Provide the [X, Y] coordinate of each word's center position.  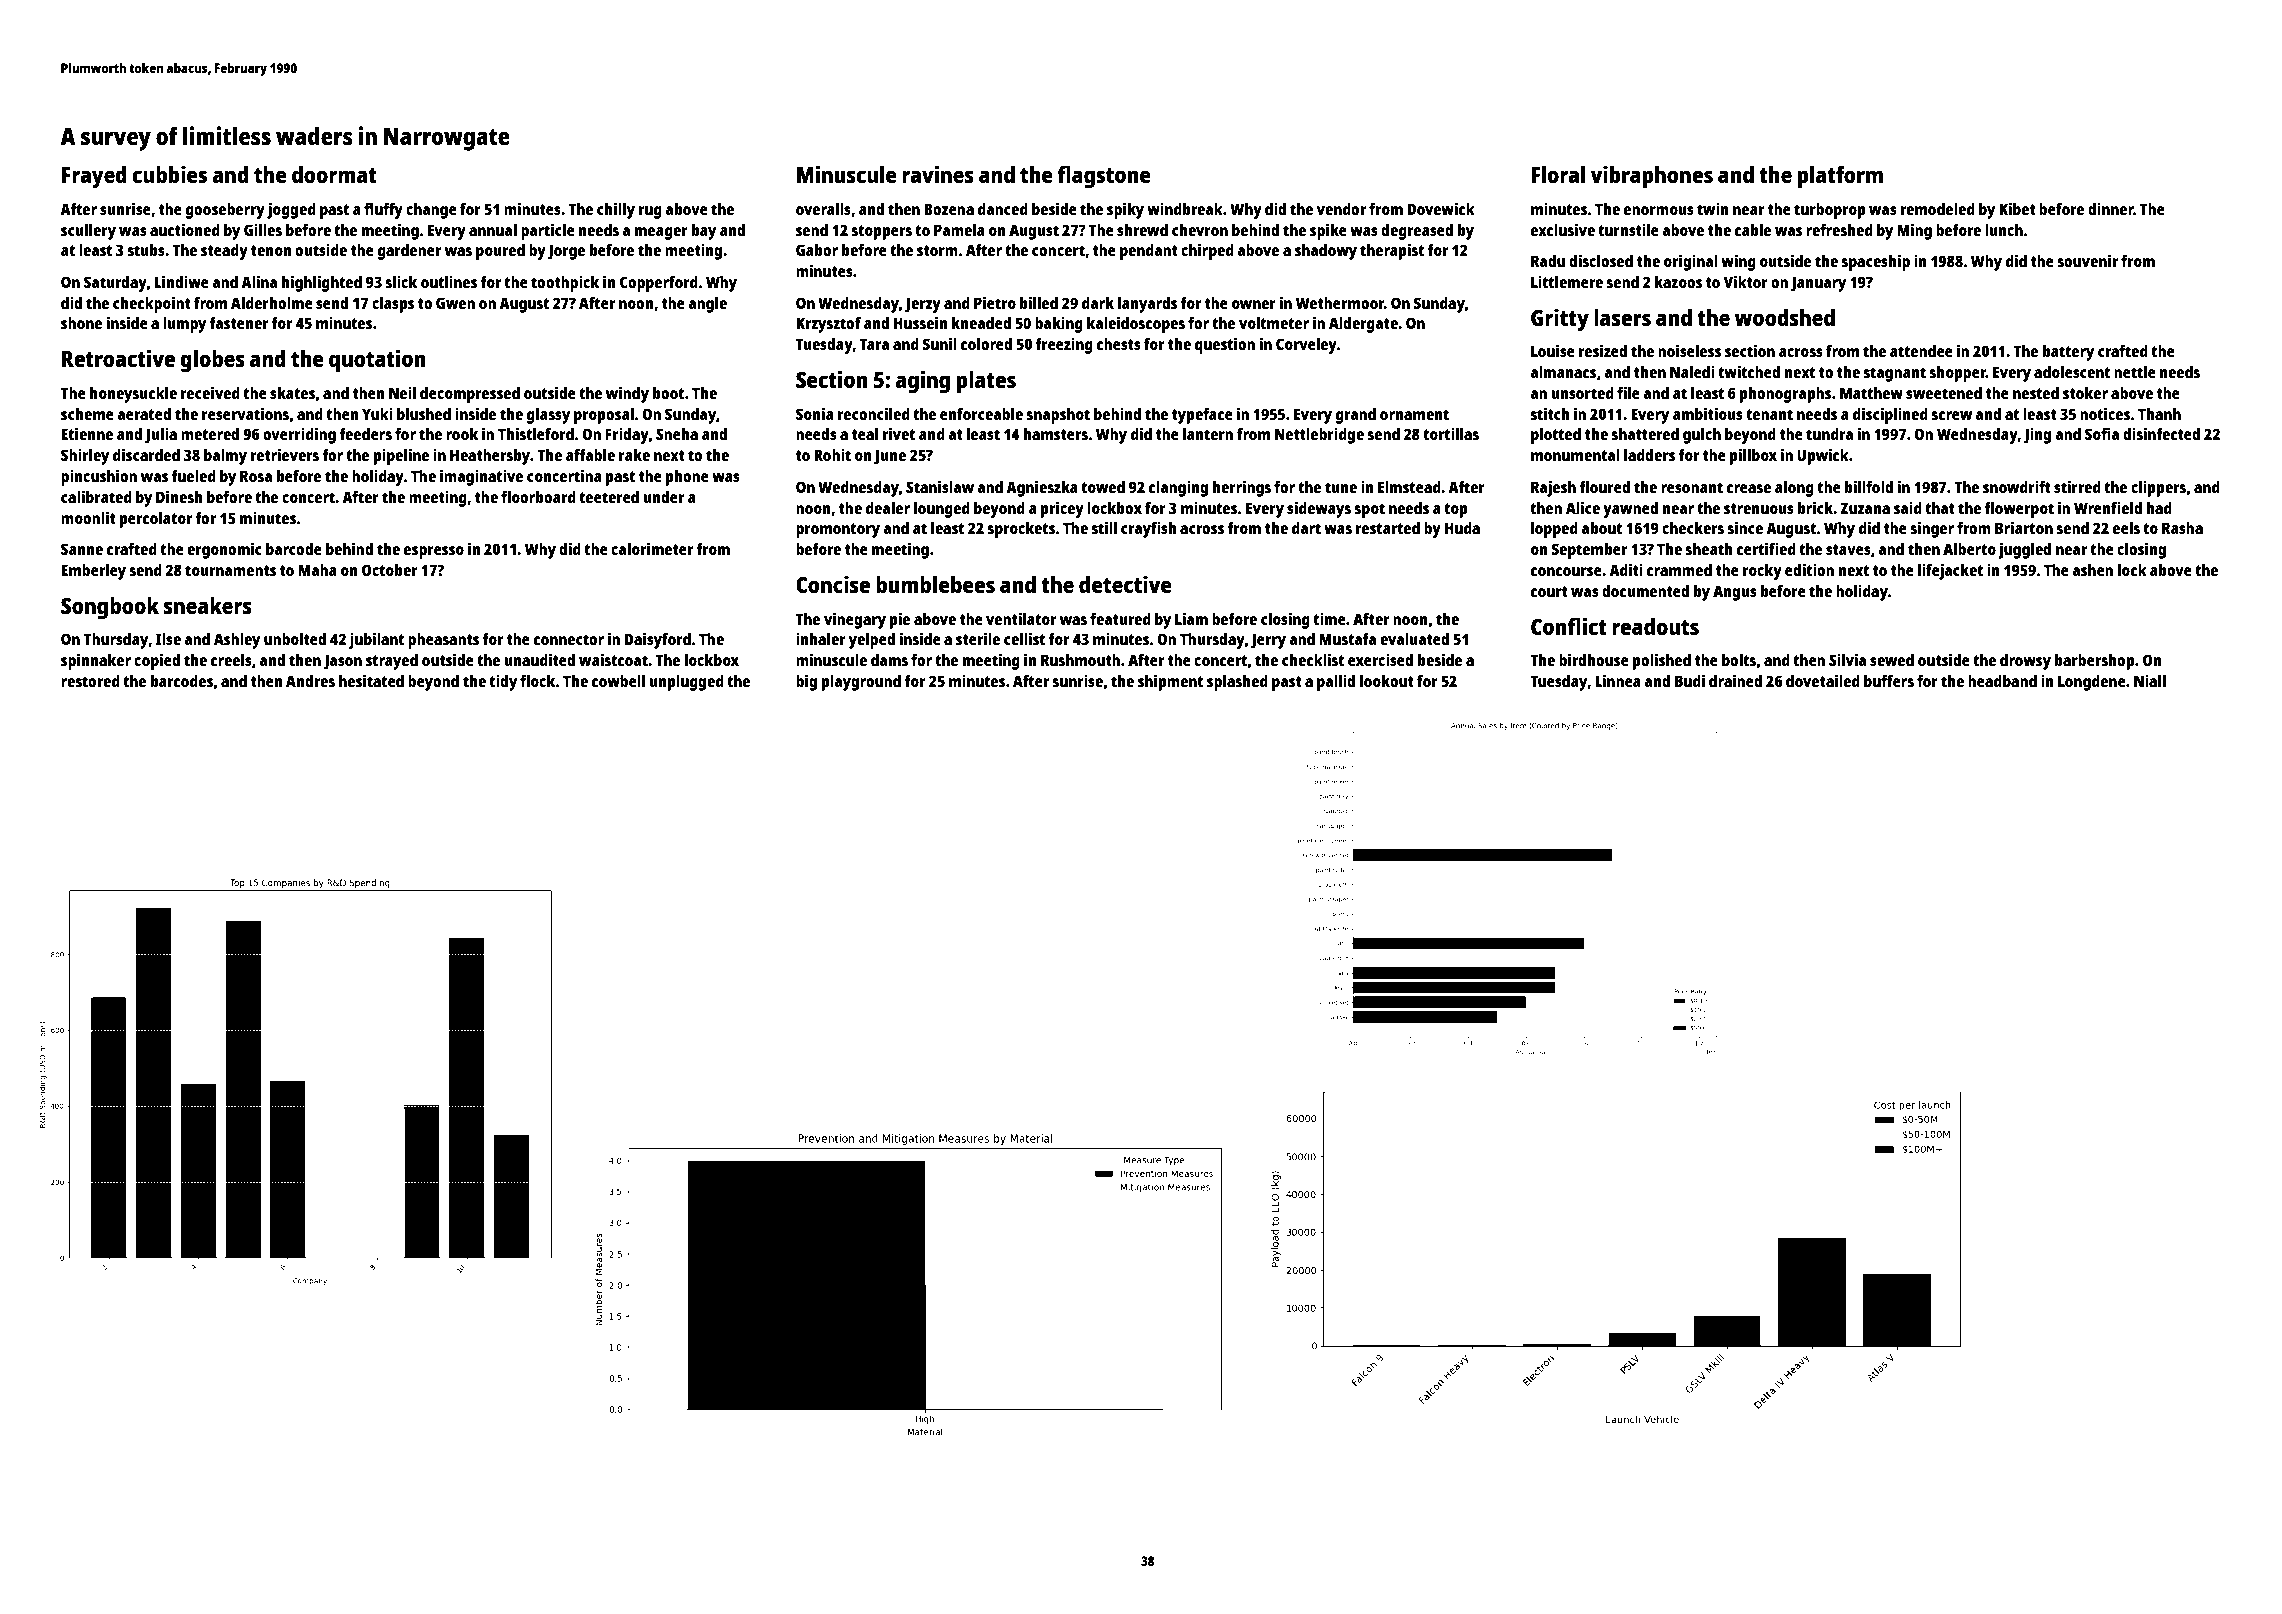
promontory [838, 530]
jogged [291, 210]
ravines [938, 174]
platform [1840, 177]
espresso [434, 552]
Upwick [1823, 456]
